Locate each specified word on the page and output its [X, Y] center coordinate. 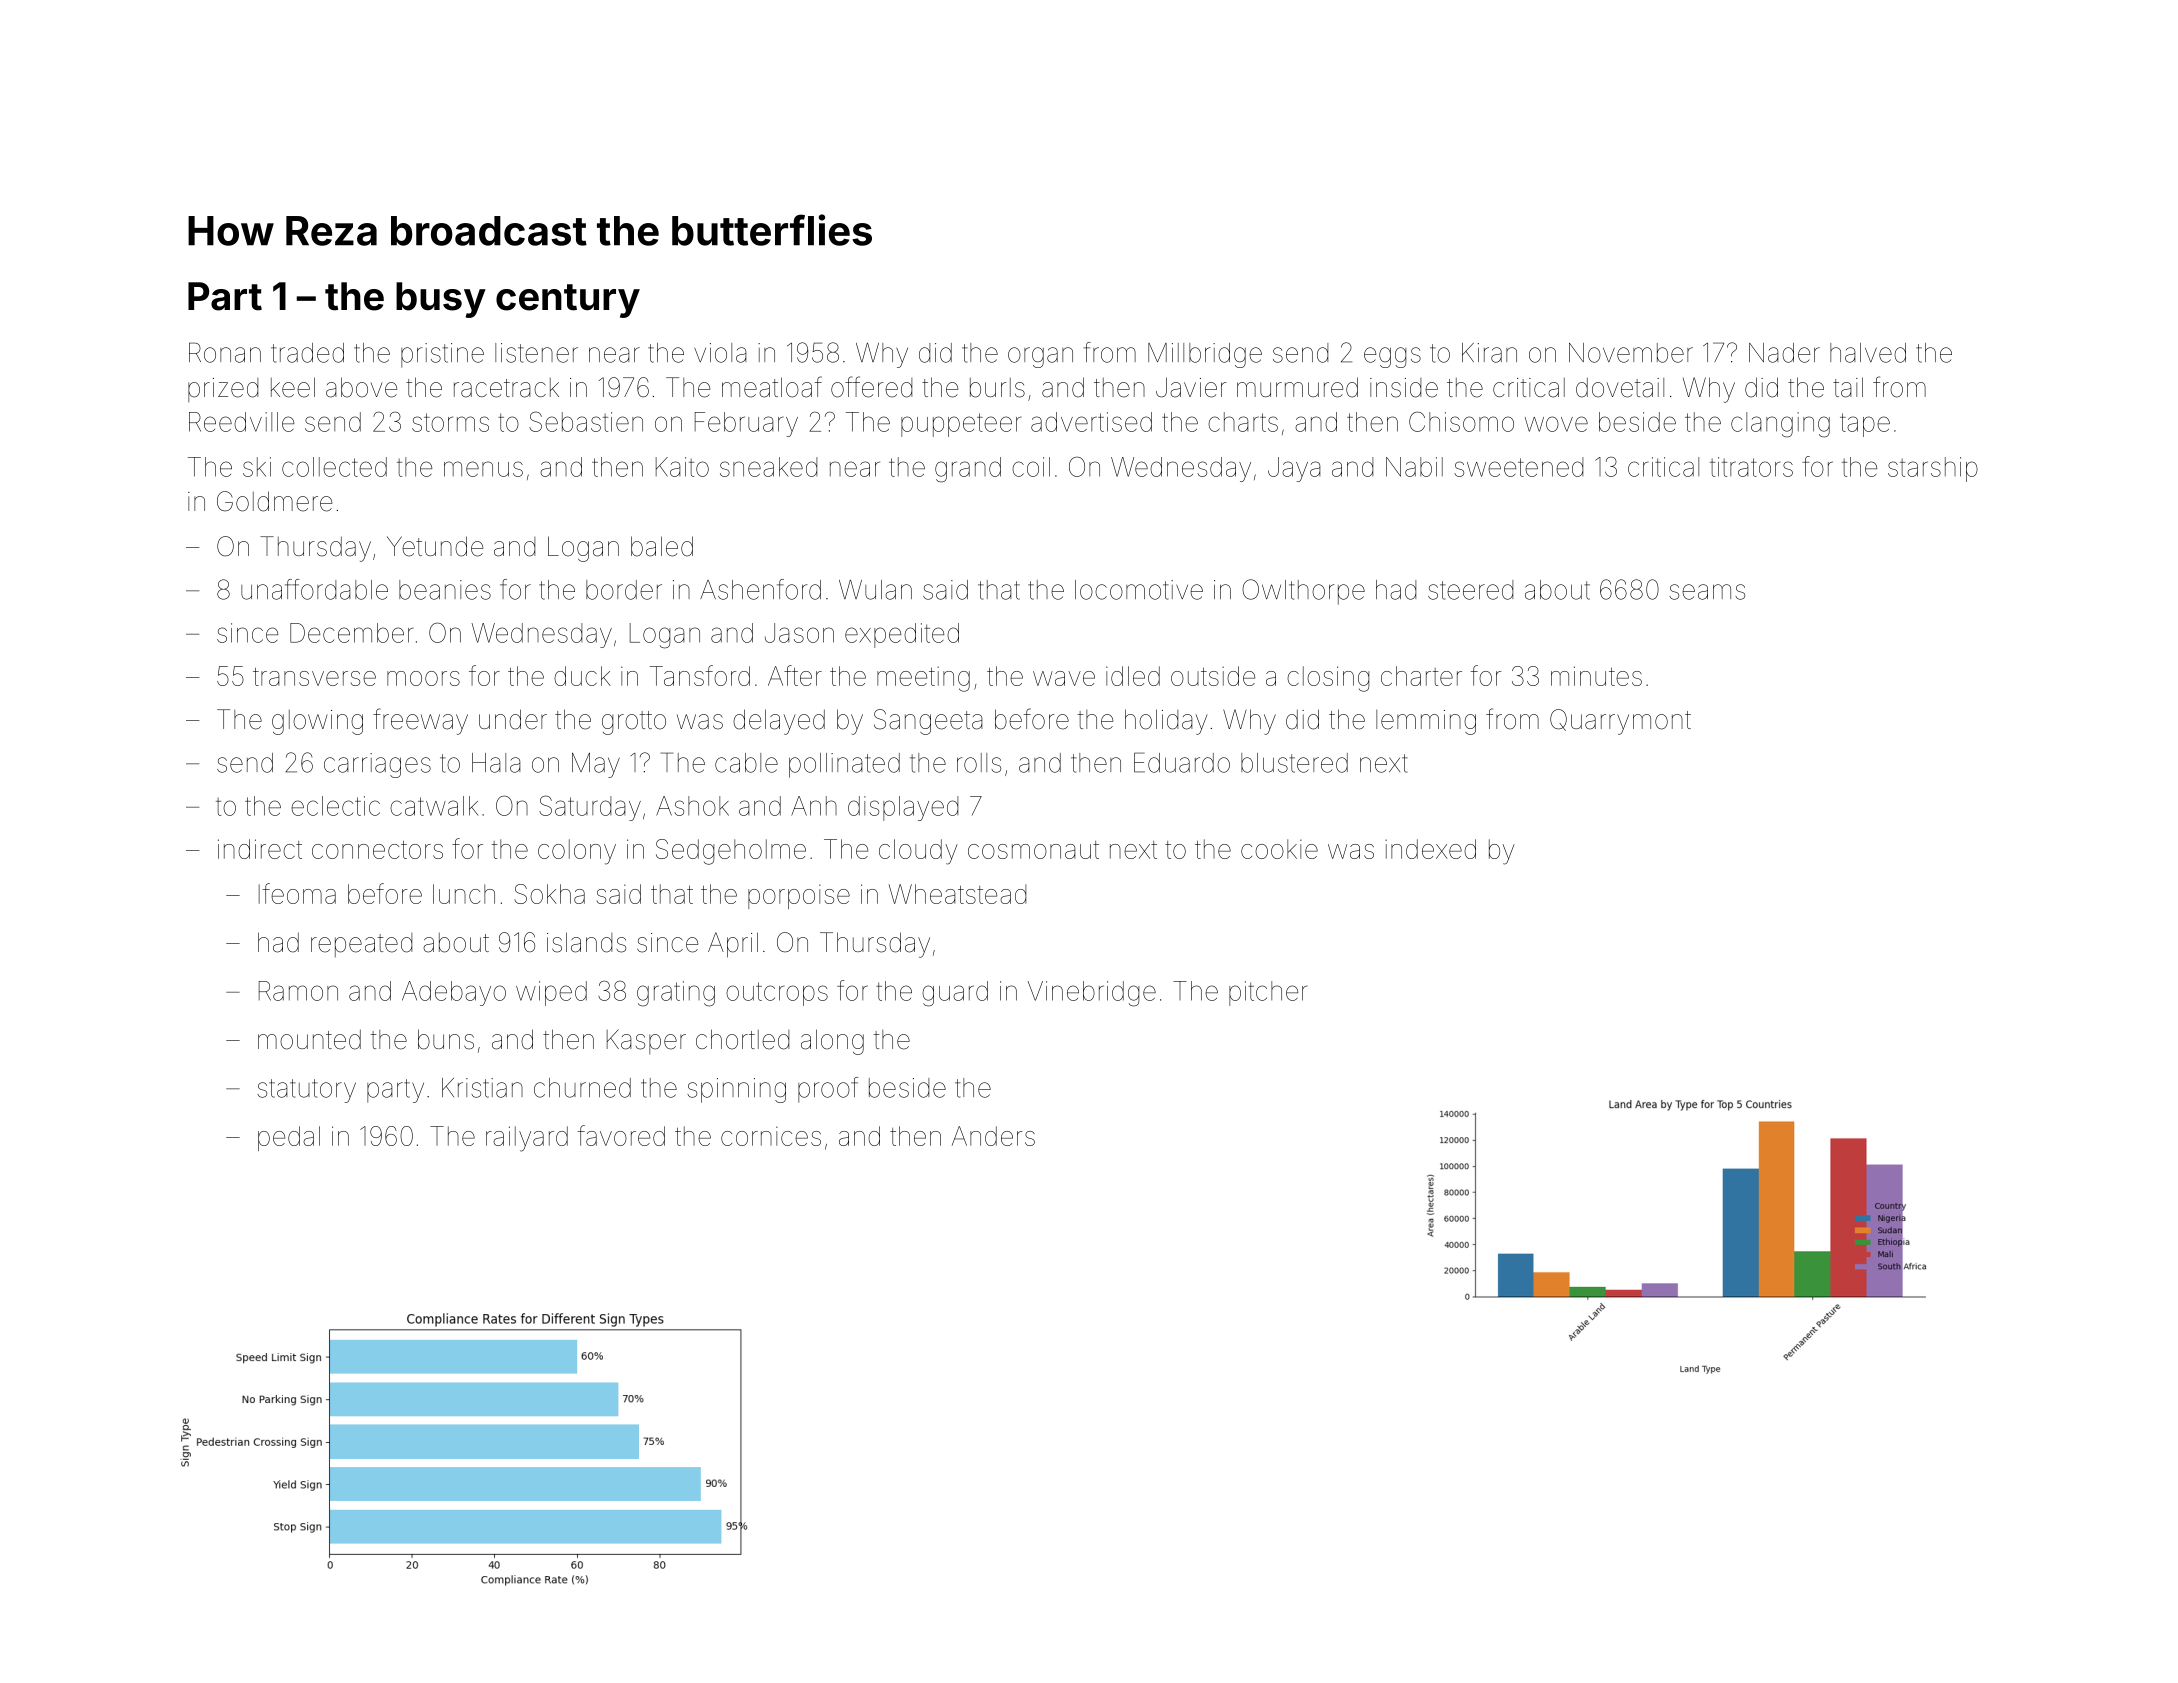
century [568, 301]
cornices [771, 1136]
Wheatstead [957, 894]
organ [1040, 357]
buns [446, 1039]
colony [577, 852]
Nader [1784, 353]
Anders [993, 1136]
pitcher [1268, 993]
